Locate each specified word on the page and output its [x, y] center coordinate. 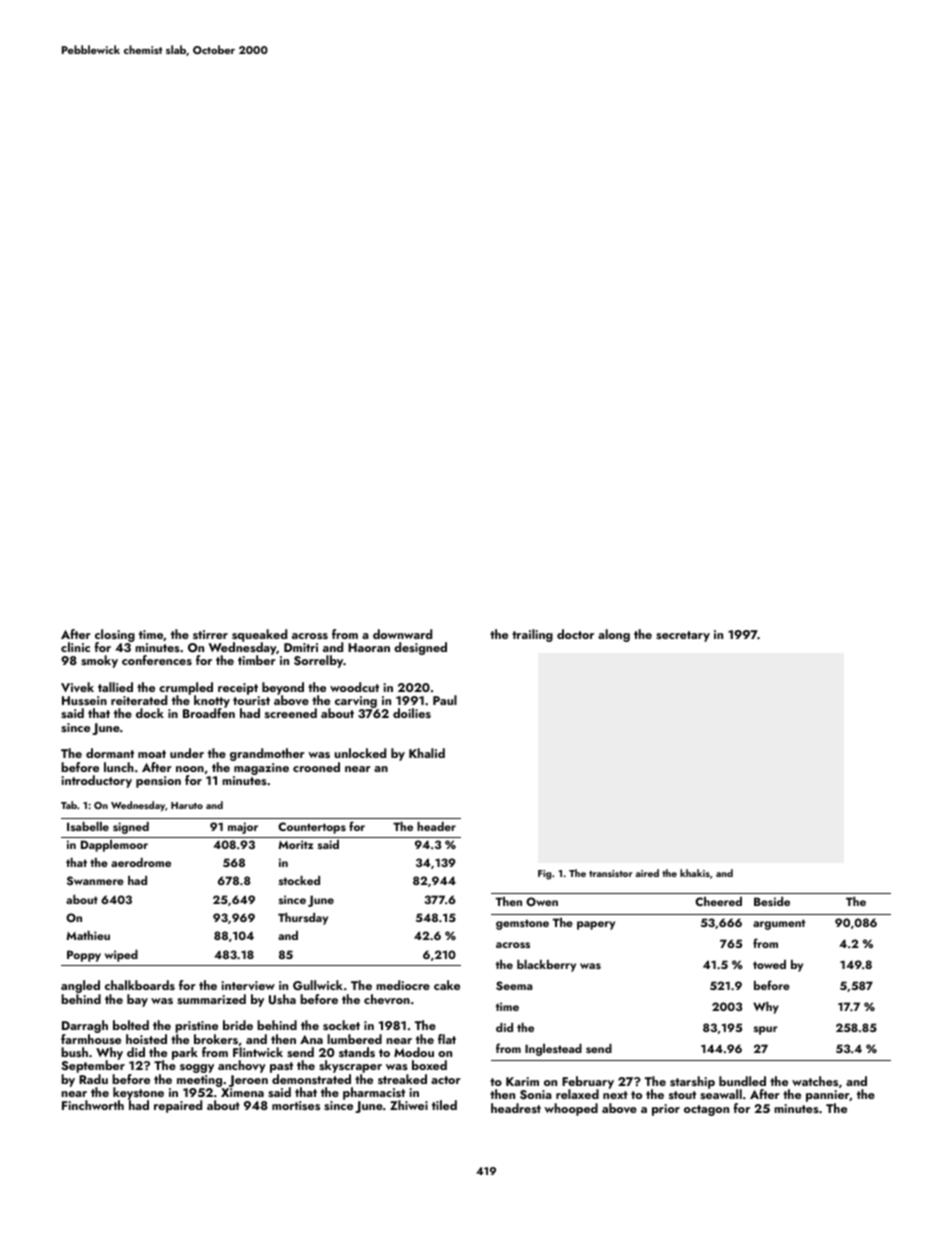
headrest [516, 1108]
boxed [429, 1065]
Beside [772, 901]
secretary [683, 636]
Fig [545, 875]
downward [402, 634]
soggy [197, 1068]
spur [765, 1030]
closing [115, 635]
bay [137, 1000]
